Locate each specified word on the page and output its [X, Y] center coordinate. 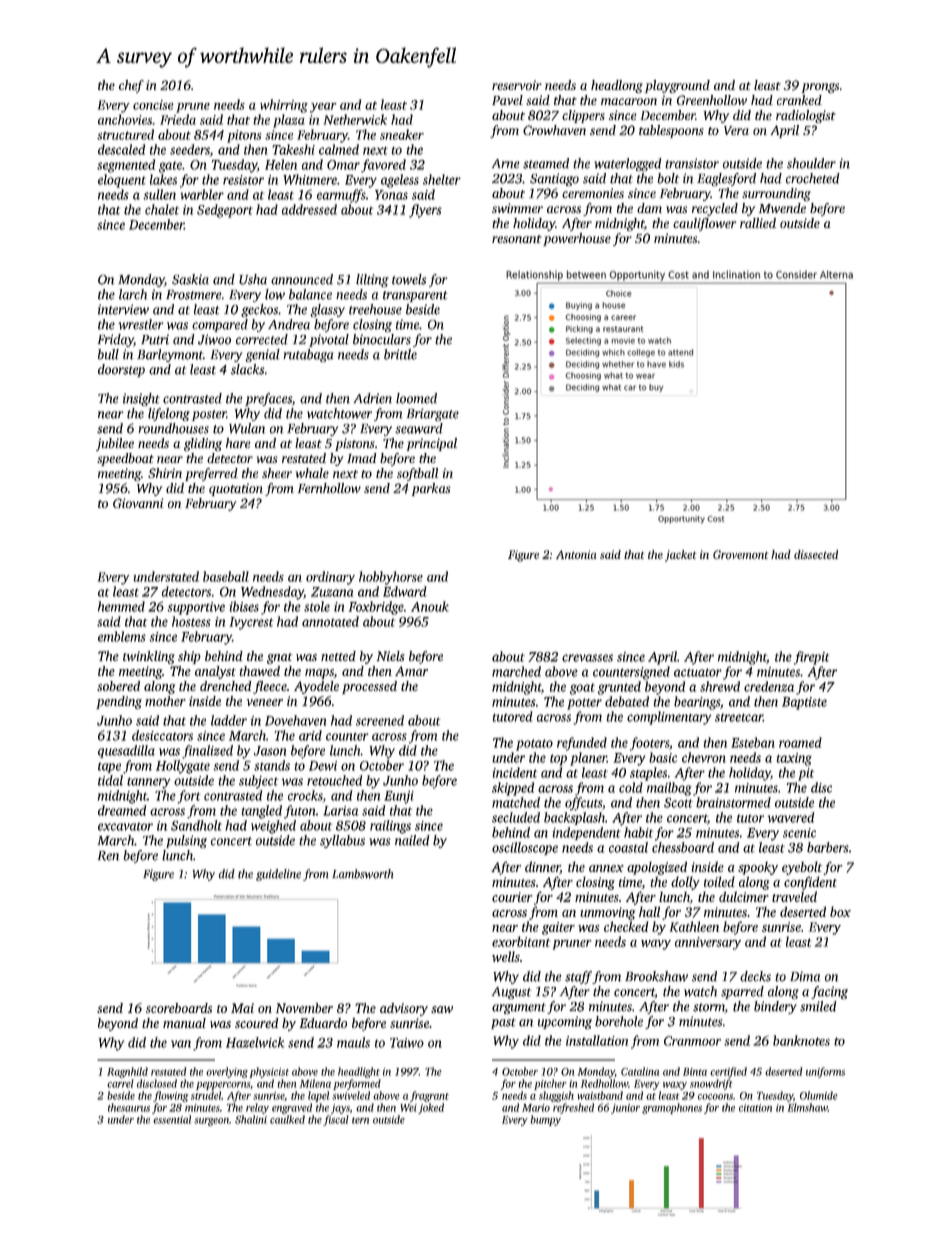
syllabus [342, 841]
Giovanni [138, 503]
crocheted [813, 178]
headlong [617, 86]
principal [432, 444]
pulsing [186, 841]
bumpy [545, 1120]
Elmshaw [808, 1107]
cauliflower [705, 224]
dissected [816, 554]
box [840, 911]
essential [172, 1119]
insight [141, 399]
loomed [416, 398]
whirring [284, 106]
